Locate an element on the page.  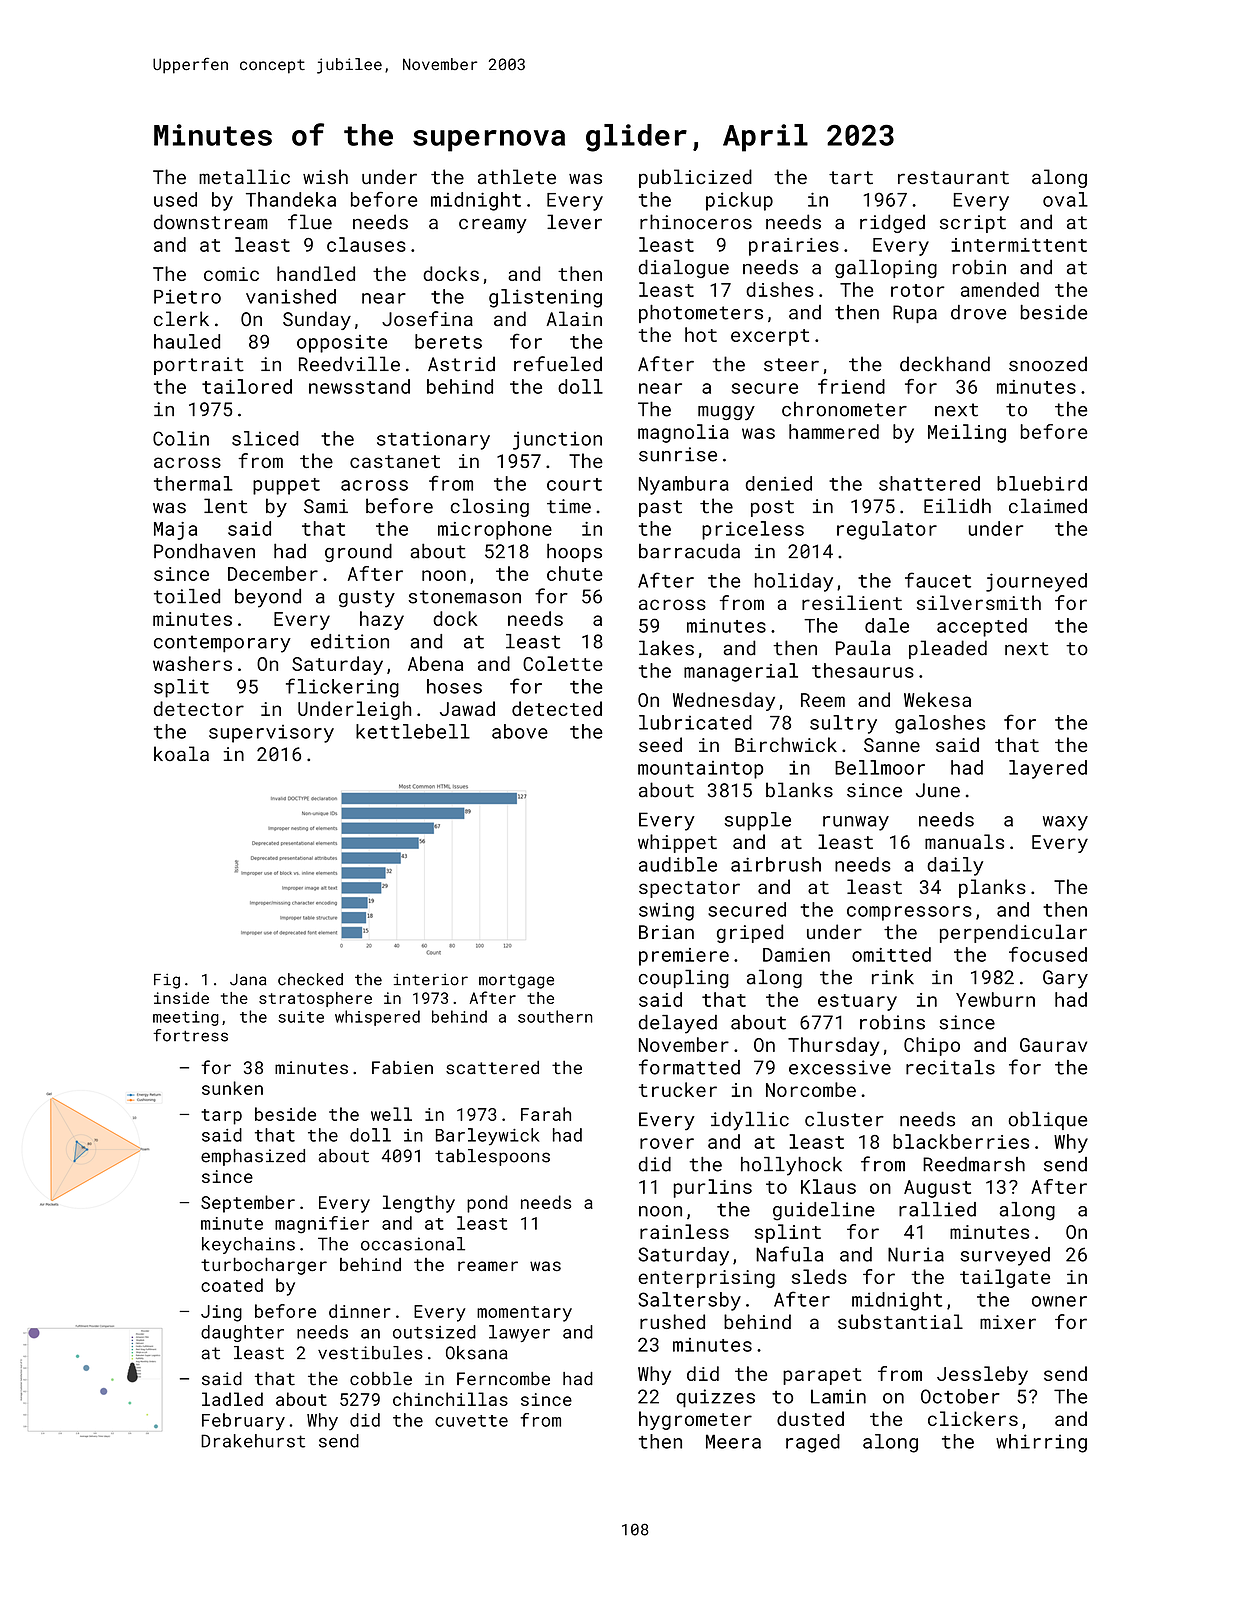
restaurant is located at coordinates (953, 178).
